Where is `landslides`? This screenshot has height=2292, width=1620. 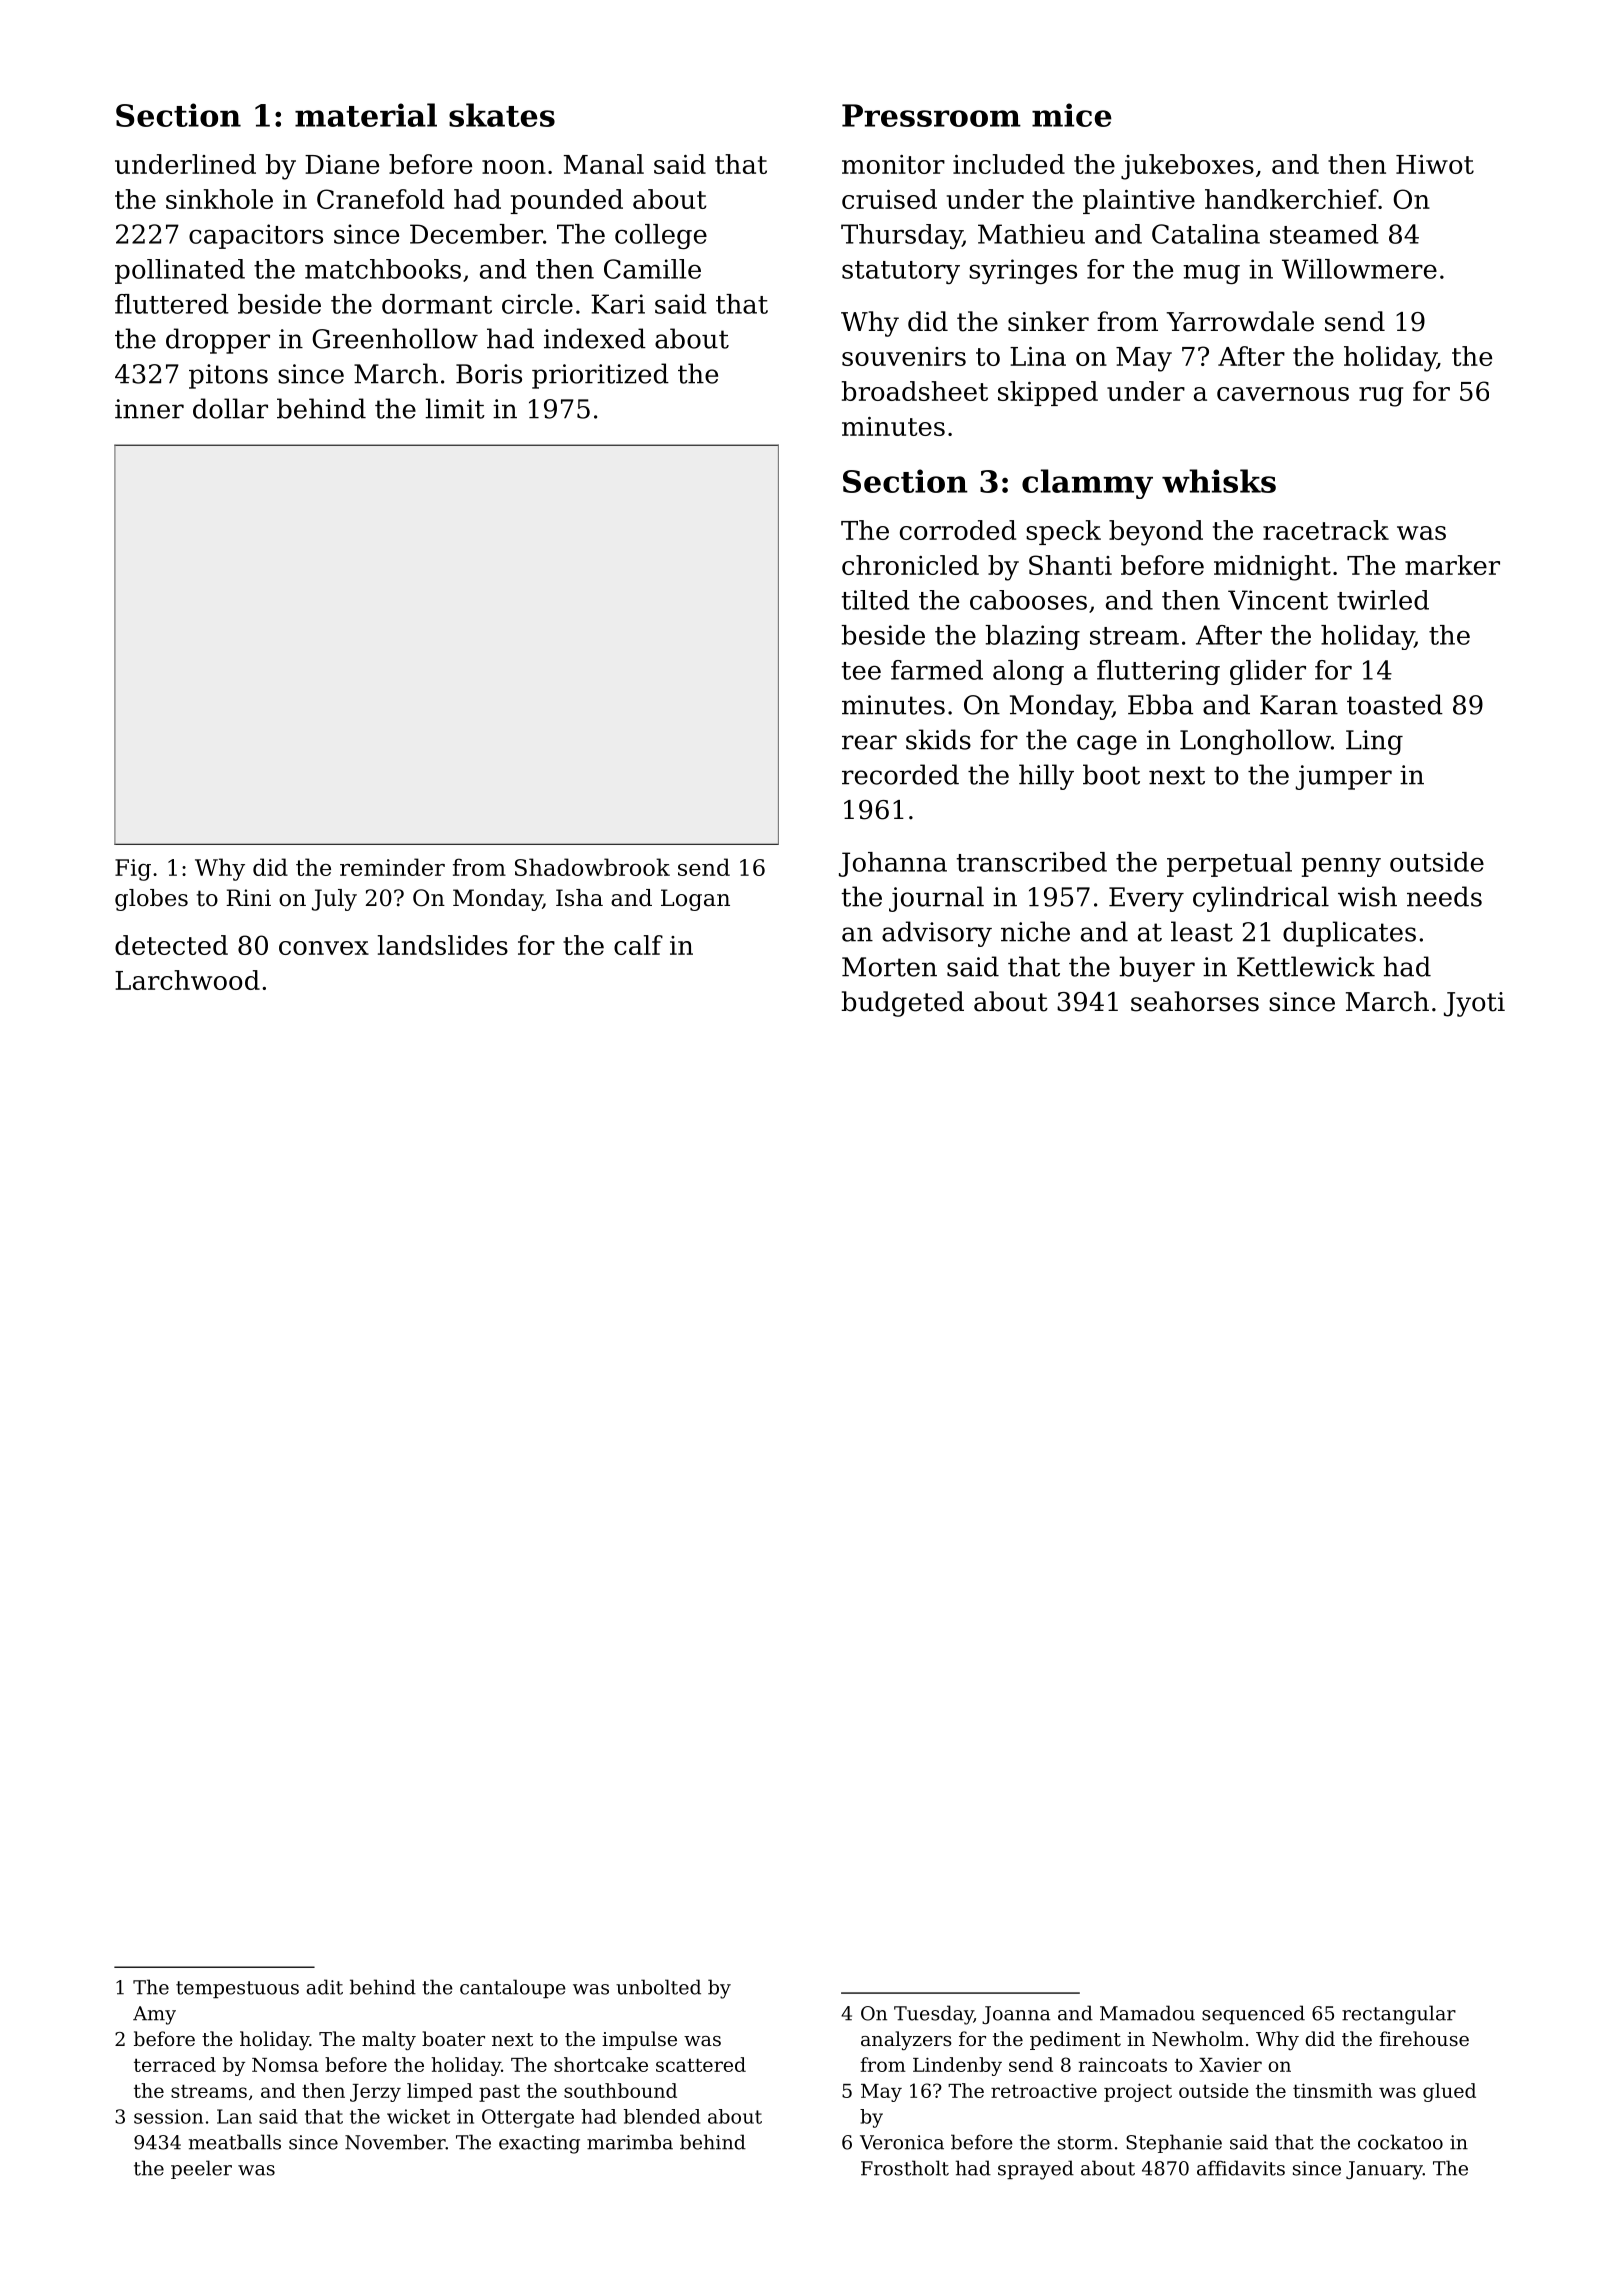 landslides is located at coordinates (443, 945).
